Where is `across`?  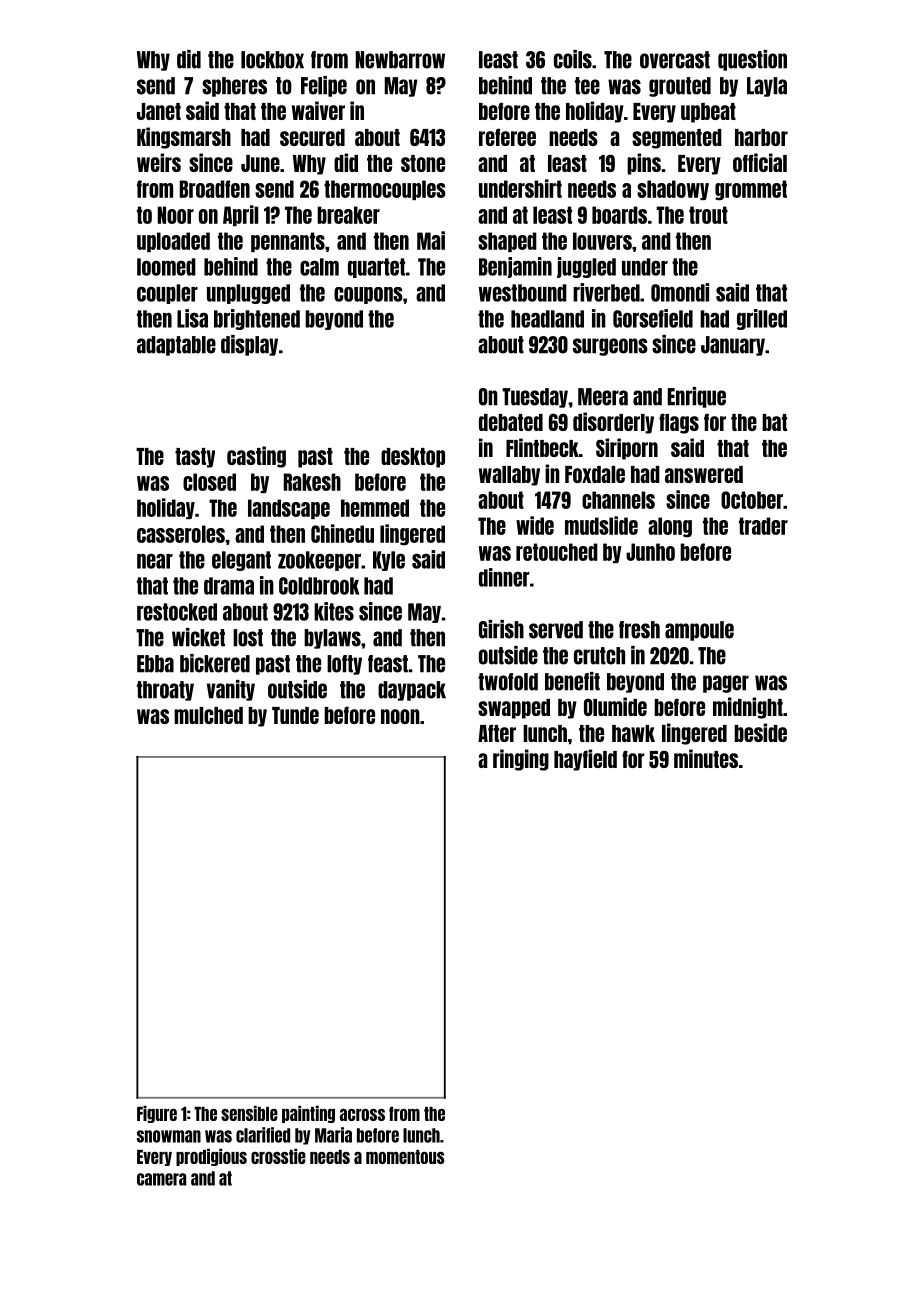
across is located at coordinates (362, 1115).
